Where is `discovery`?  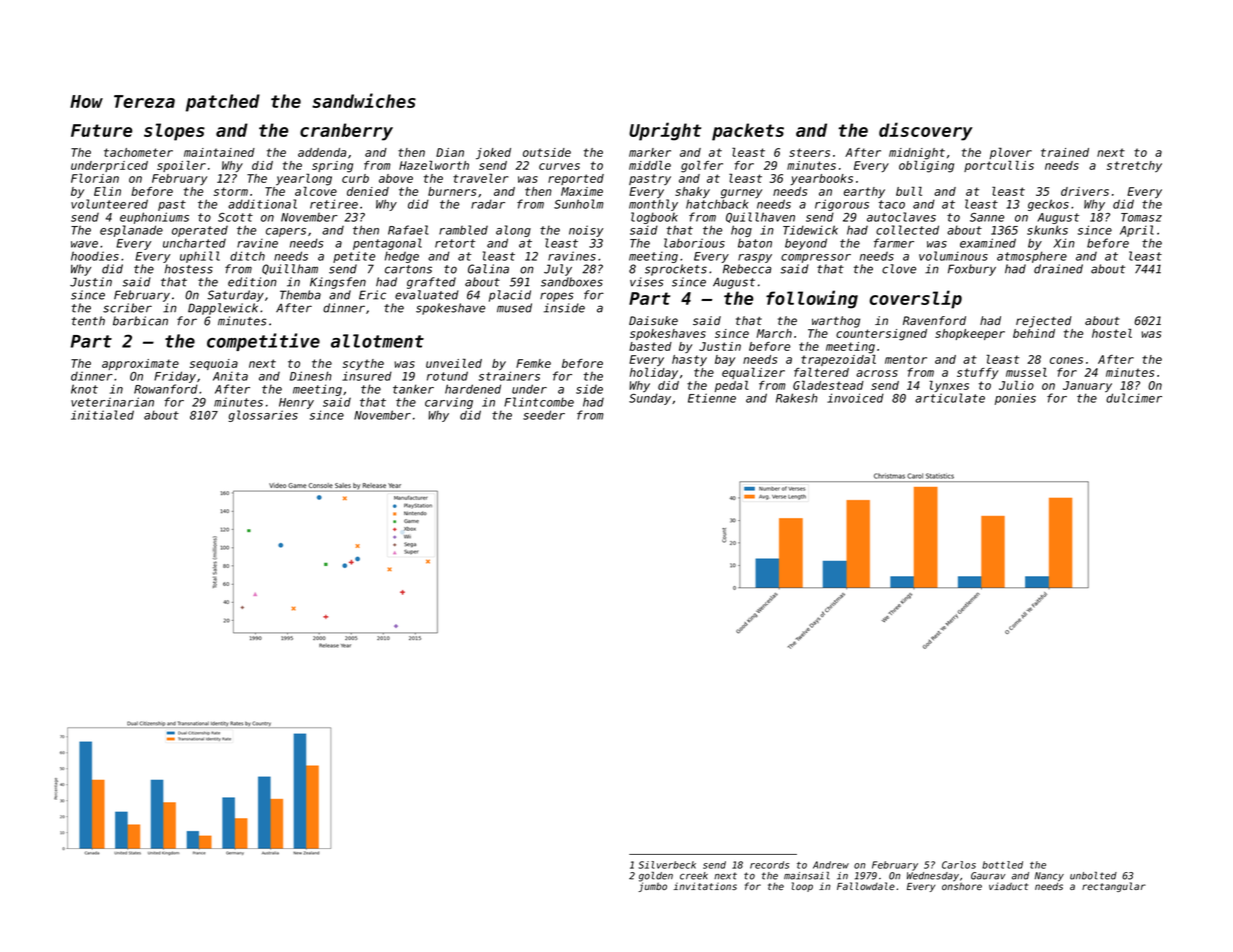
discovery is located at coordinates (926, 131).
